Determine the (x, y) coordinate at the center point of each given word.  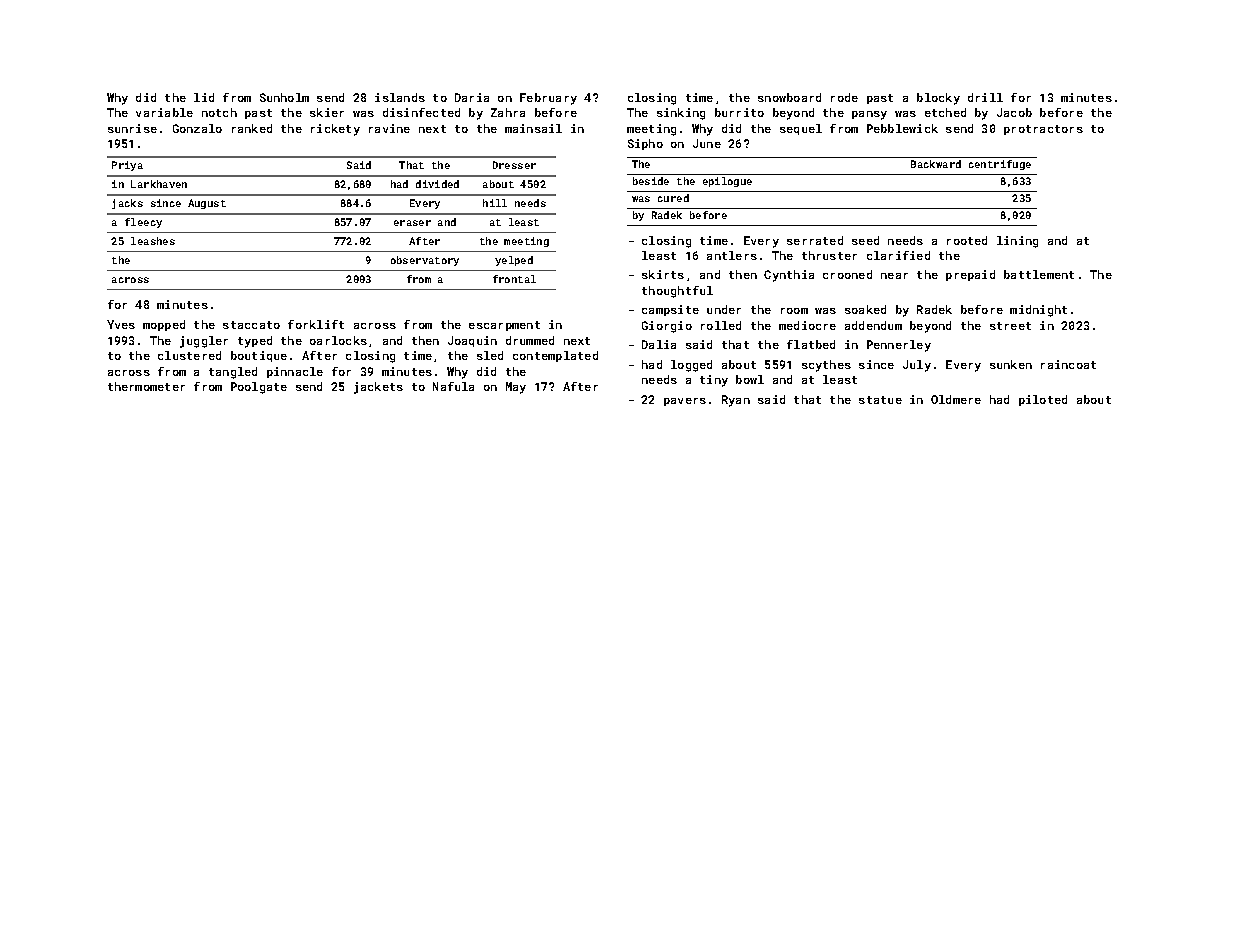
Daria (472, 97)
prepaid (970, 275)
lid (204, 97)
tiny (714, 381)
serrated (815, 240)
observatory (425, 261)
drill (985, 97)
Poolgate (259, 388)
